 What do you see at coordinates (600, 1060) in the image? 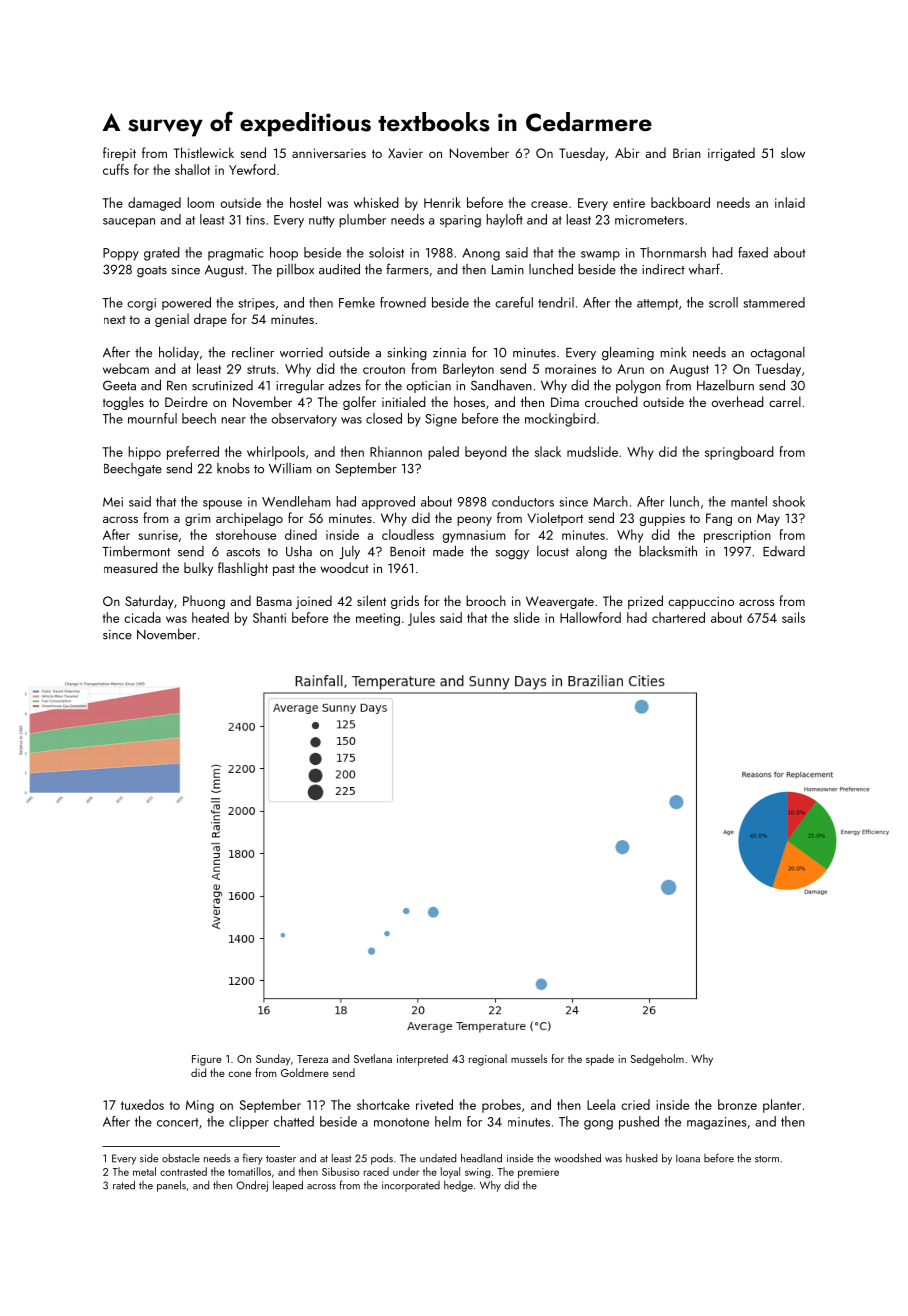
I see `spade` at bounding box center [600, 1060].
